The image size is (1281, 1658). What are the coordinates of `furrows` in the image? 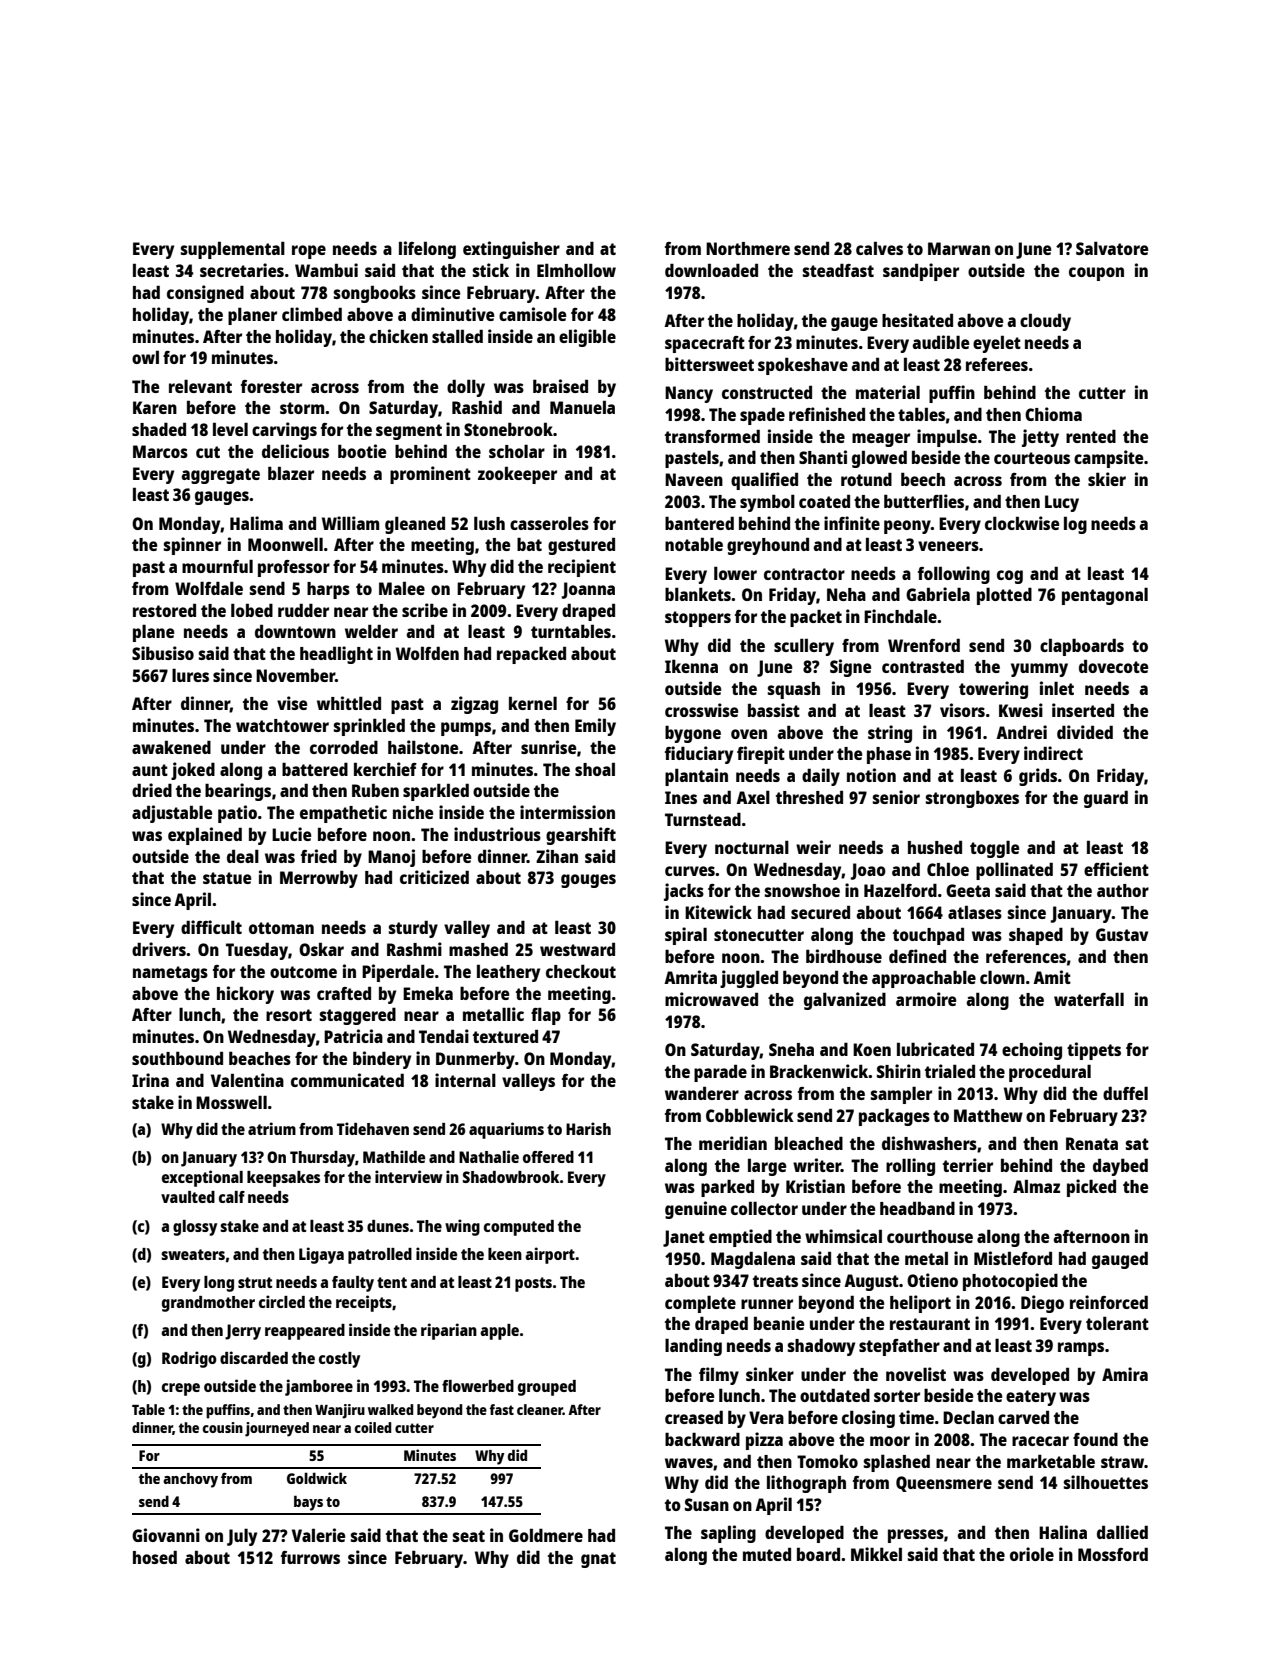 It's located at (310, 1557).
